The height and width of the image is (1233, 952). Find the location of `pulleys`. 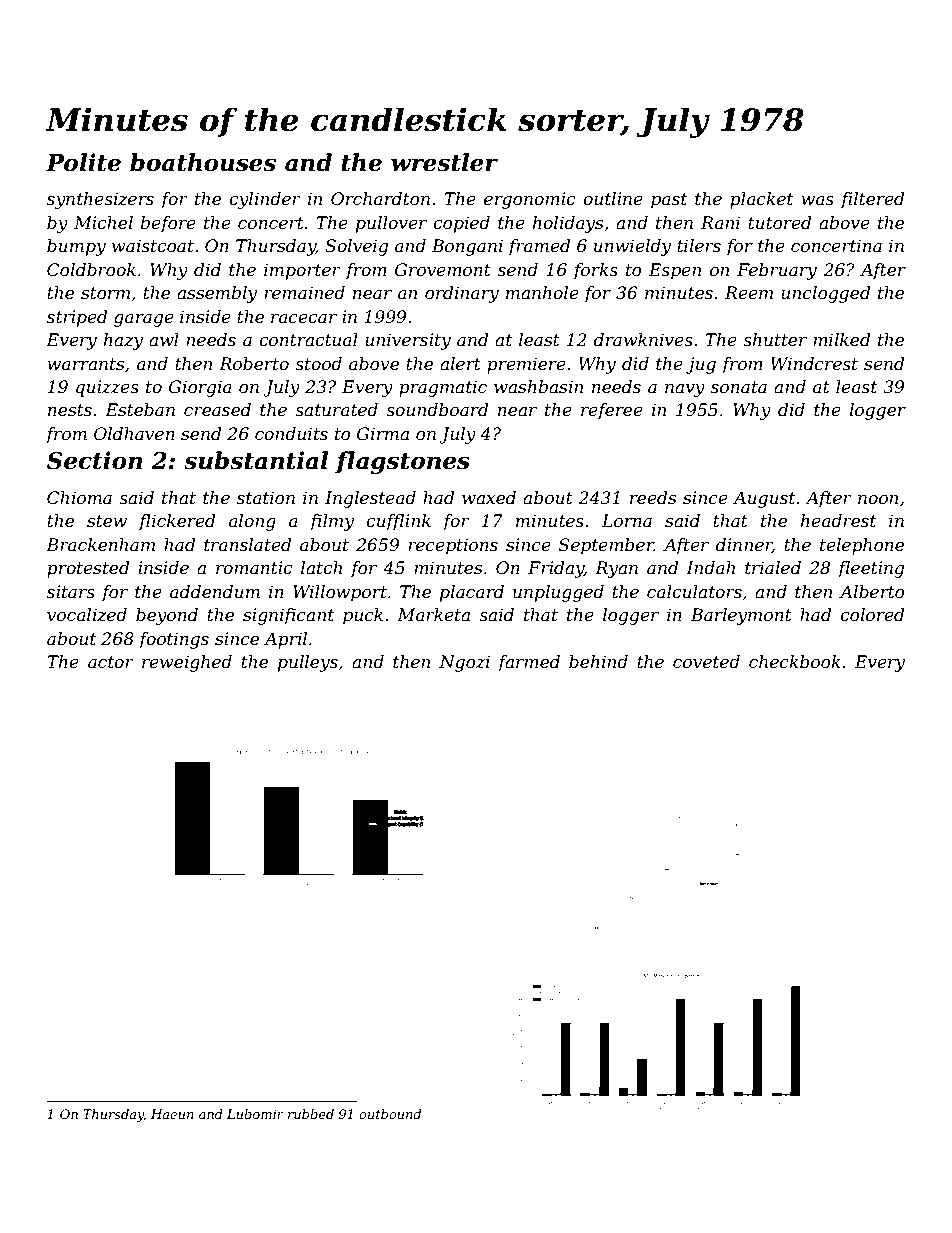

pulleys is located at coordinates (308, 663).
